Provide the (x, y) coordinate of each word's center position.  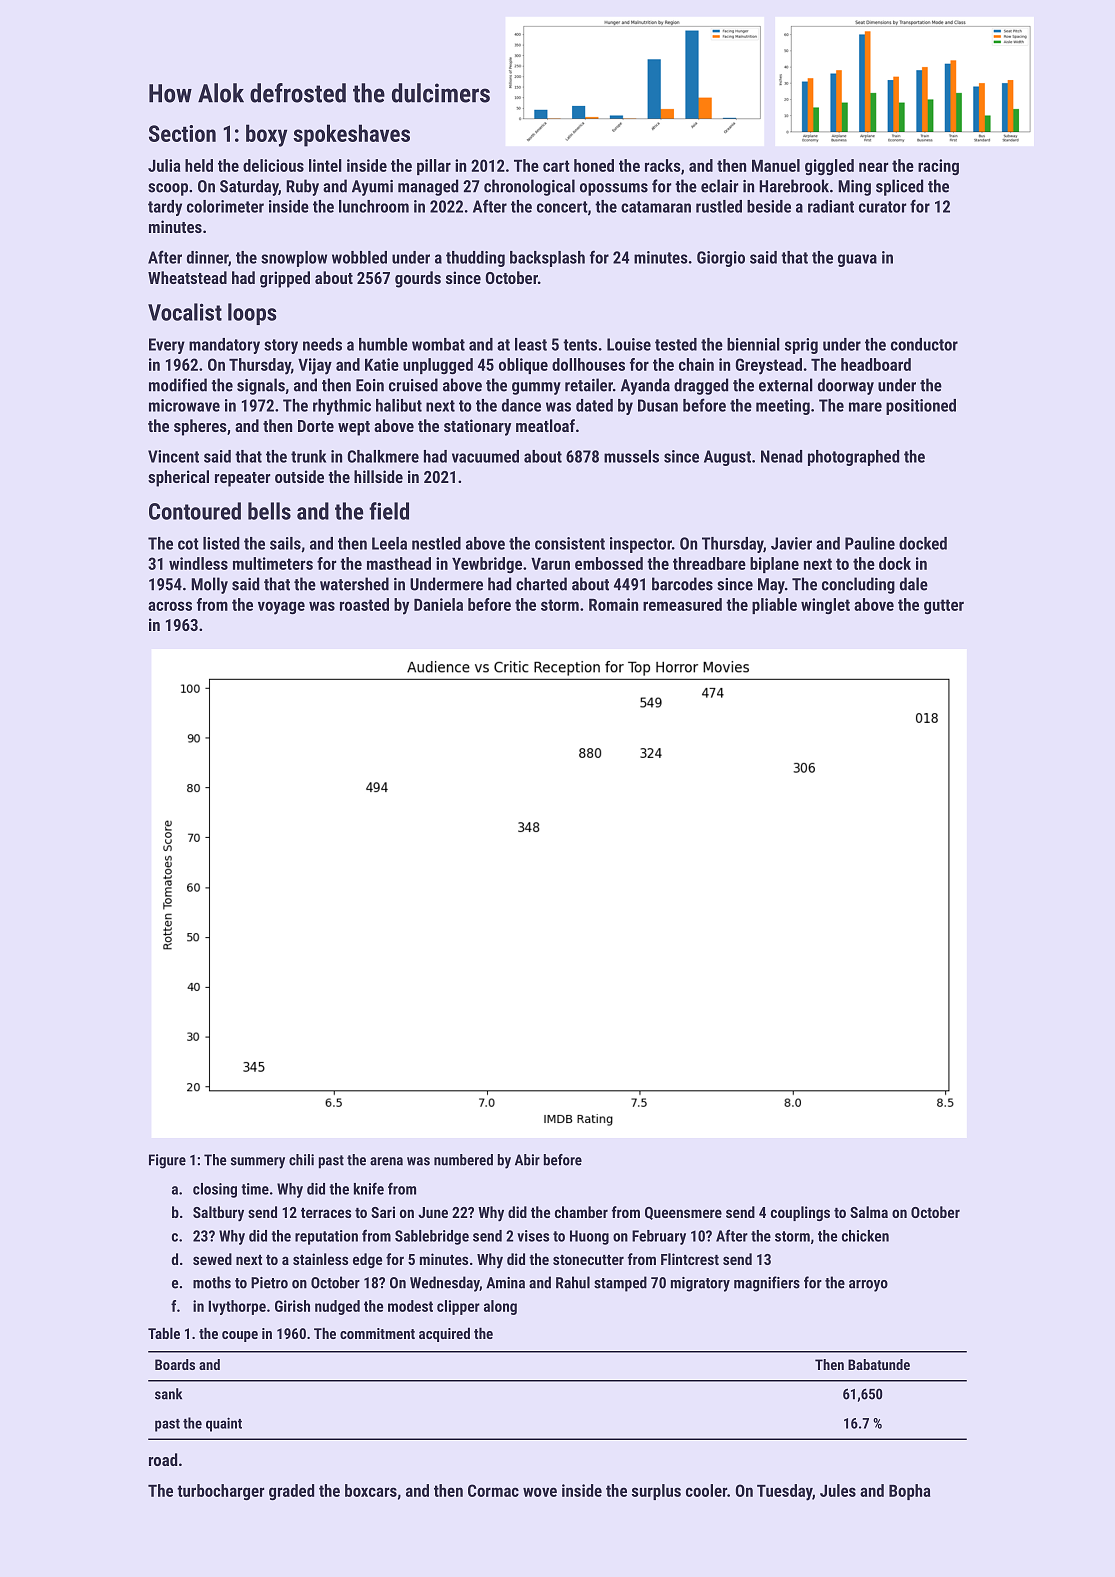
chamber (581, 1212)
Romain (613, 604)
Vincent (173, 456)
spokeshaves (351, 135)
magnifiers (767, 1284)
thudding (475, 259)
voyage (281, 608)
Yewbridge (487, 565)
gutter (944, 606)
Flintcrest (690, 1259)
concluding (858, 585)
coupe (240, 1336)
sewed (212, 1259)
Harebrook (794, 186)
